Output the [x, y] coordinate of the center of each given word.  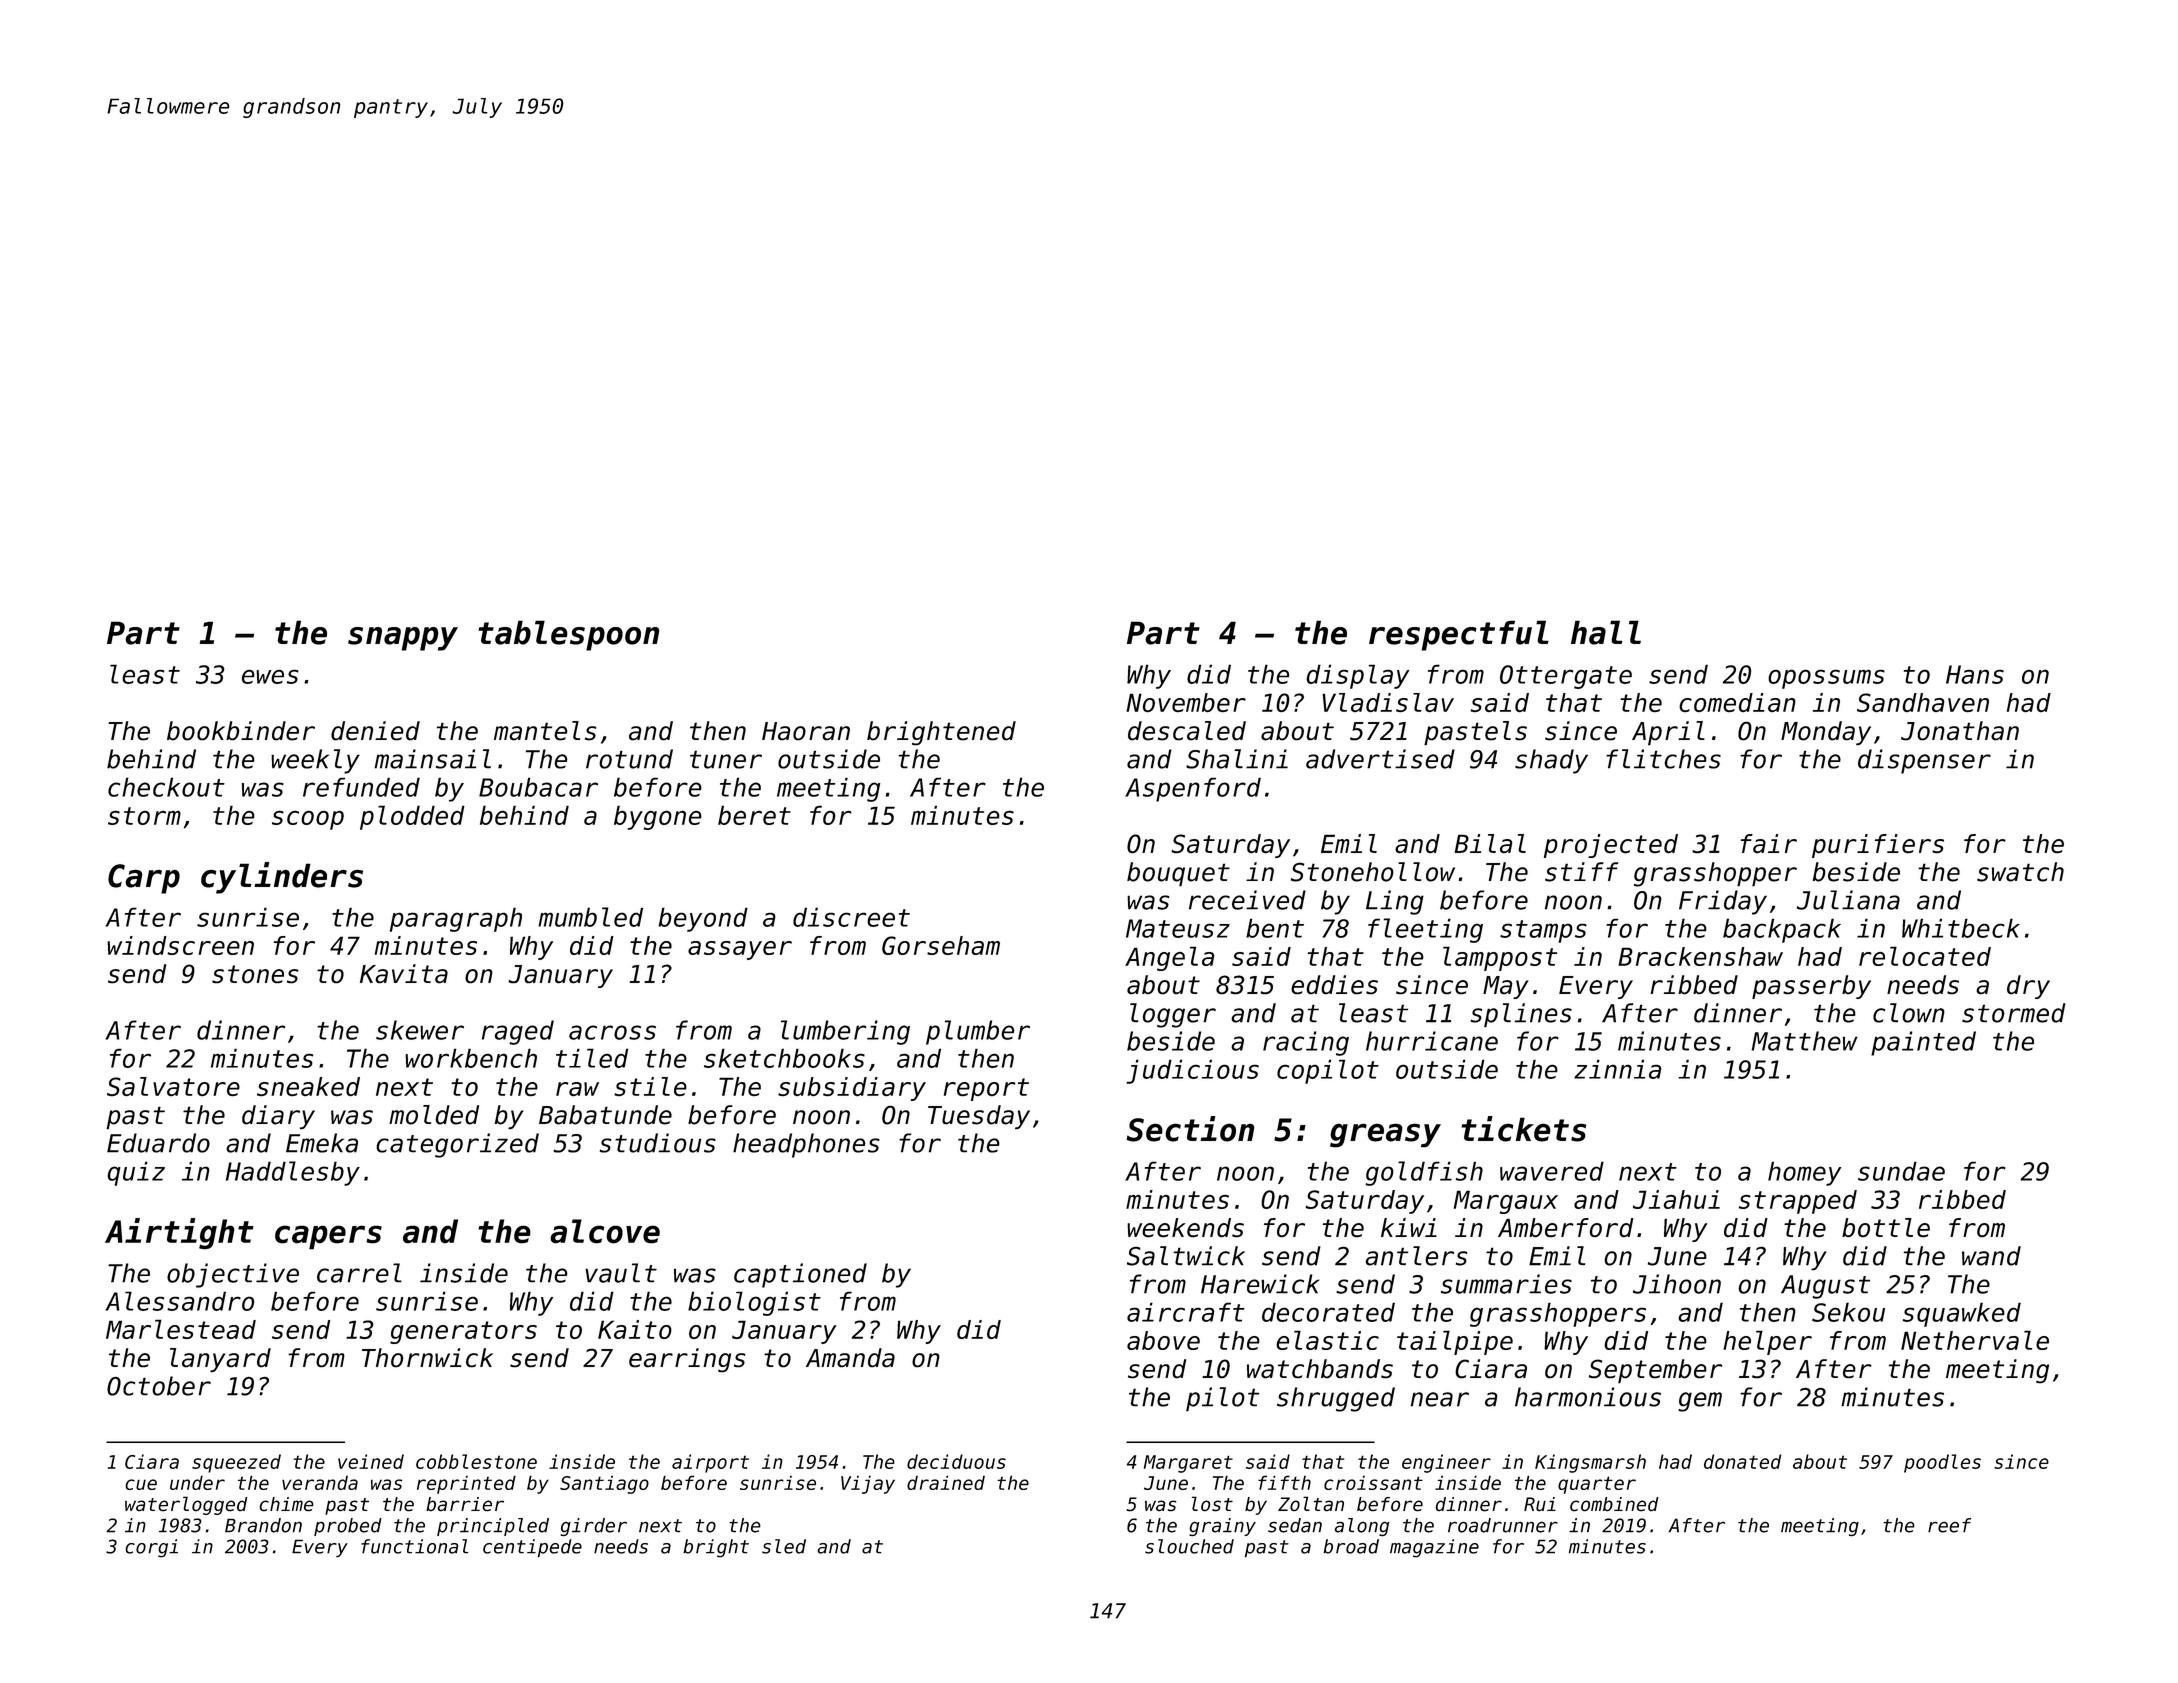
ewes [270, 677]
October [159, 1386]
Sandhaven [1923, 702]
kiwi [1409, 1227]
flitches [1663, 759]
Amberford [1565, 1227]
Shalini [1237, 759]
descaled [1187, 731]
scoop [308, 820]
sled [784, 1546]
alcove [605, 1231]
